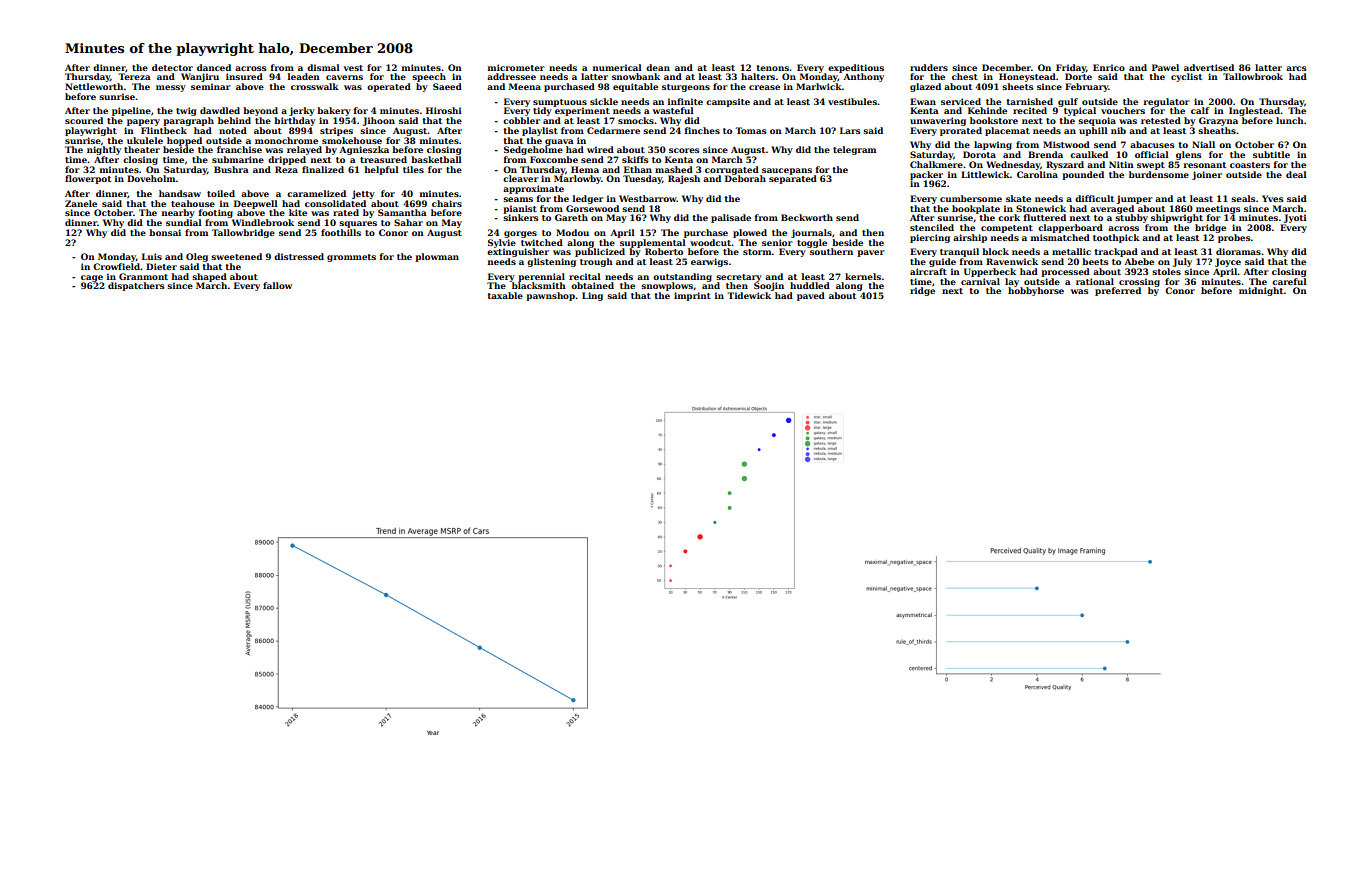  Describe the element at coordinates (1036, 291) in the screenshot. I see `hobbyhorse` at that location.
